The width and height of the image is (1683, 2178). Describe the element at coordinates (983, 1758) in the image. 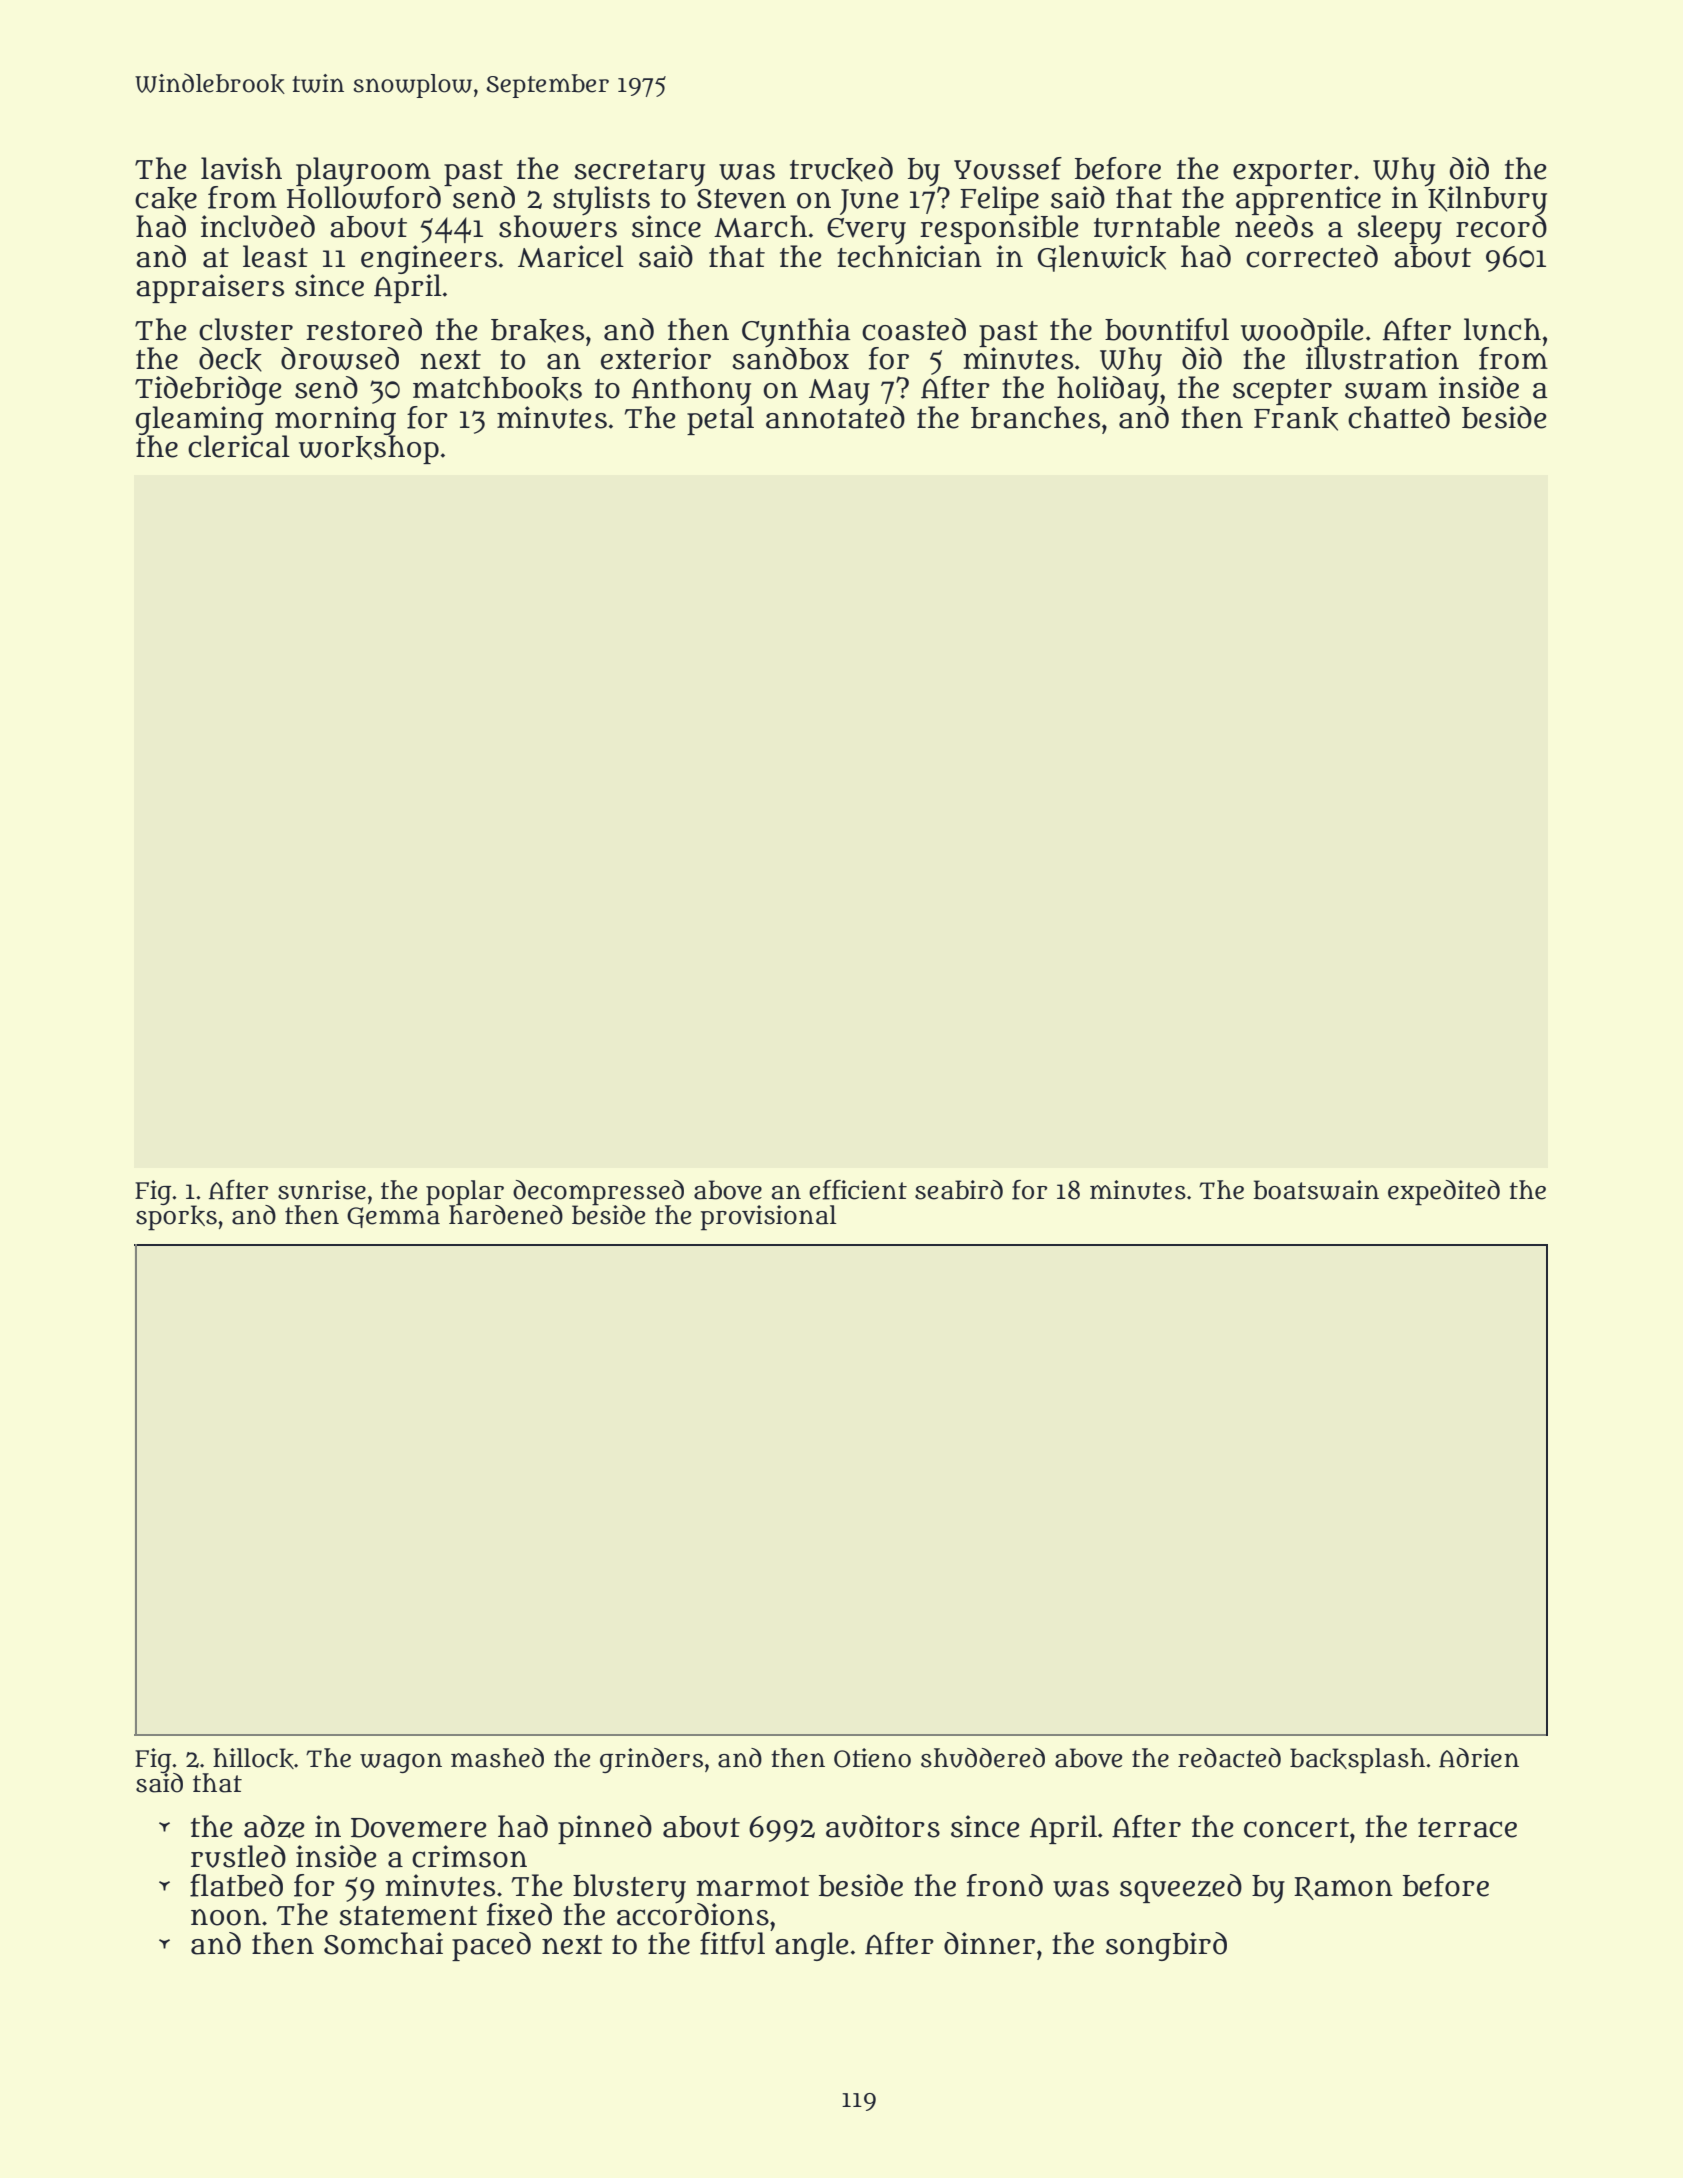

I see `shuddered` at that location.
